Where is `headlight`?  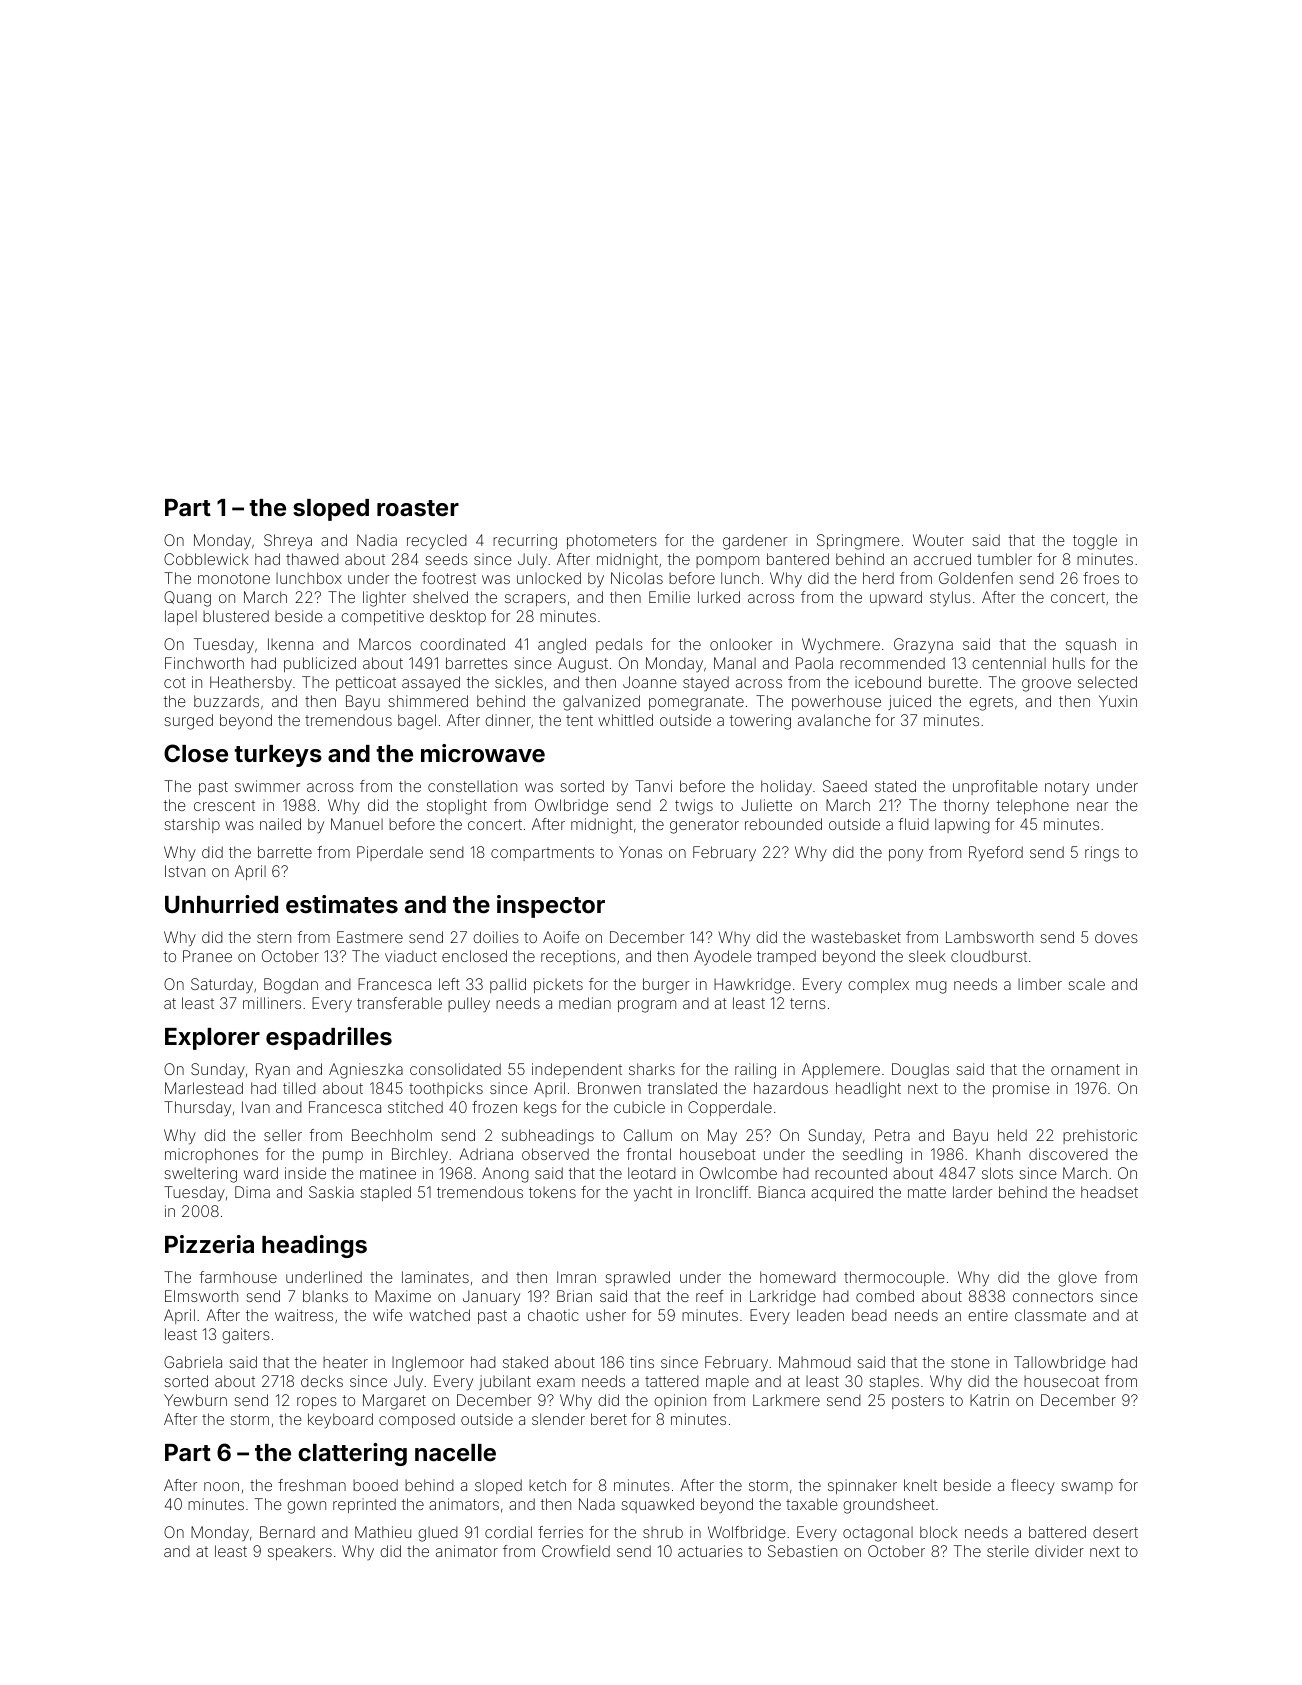
headlight is located at coordinates (868, 1090).
